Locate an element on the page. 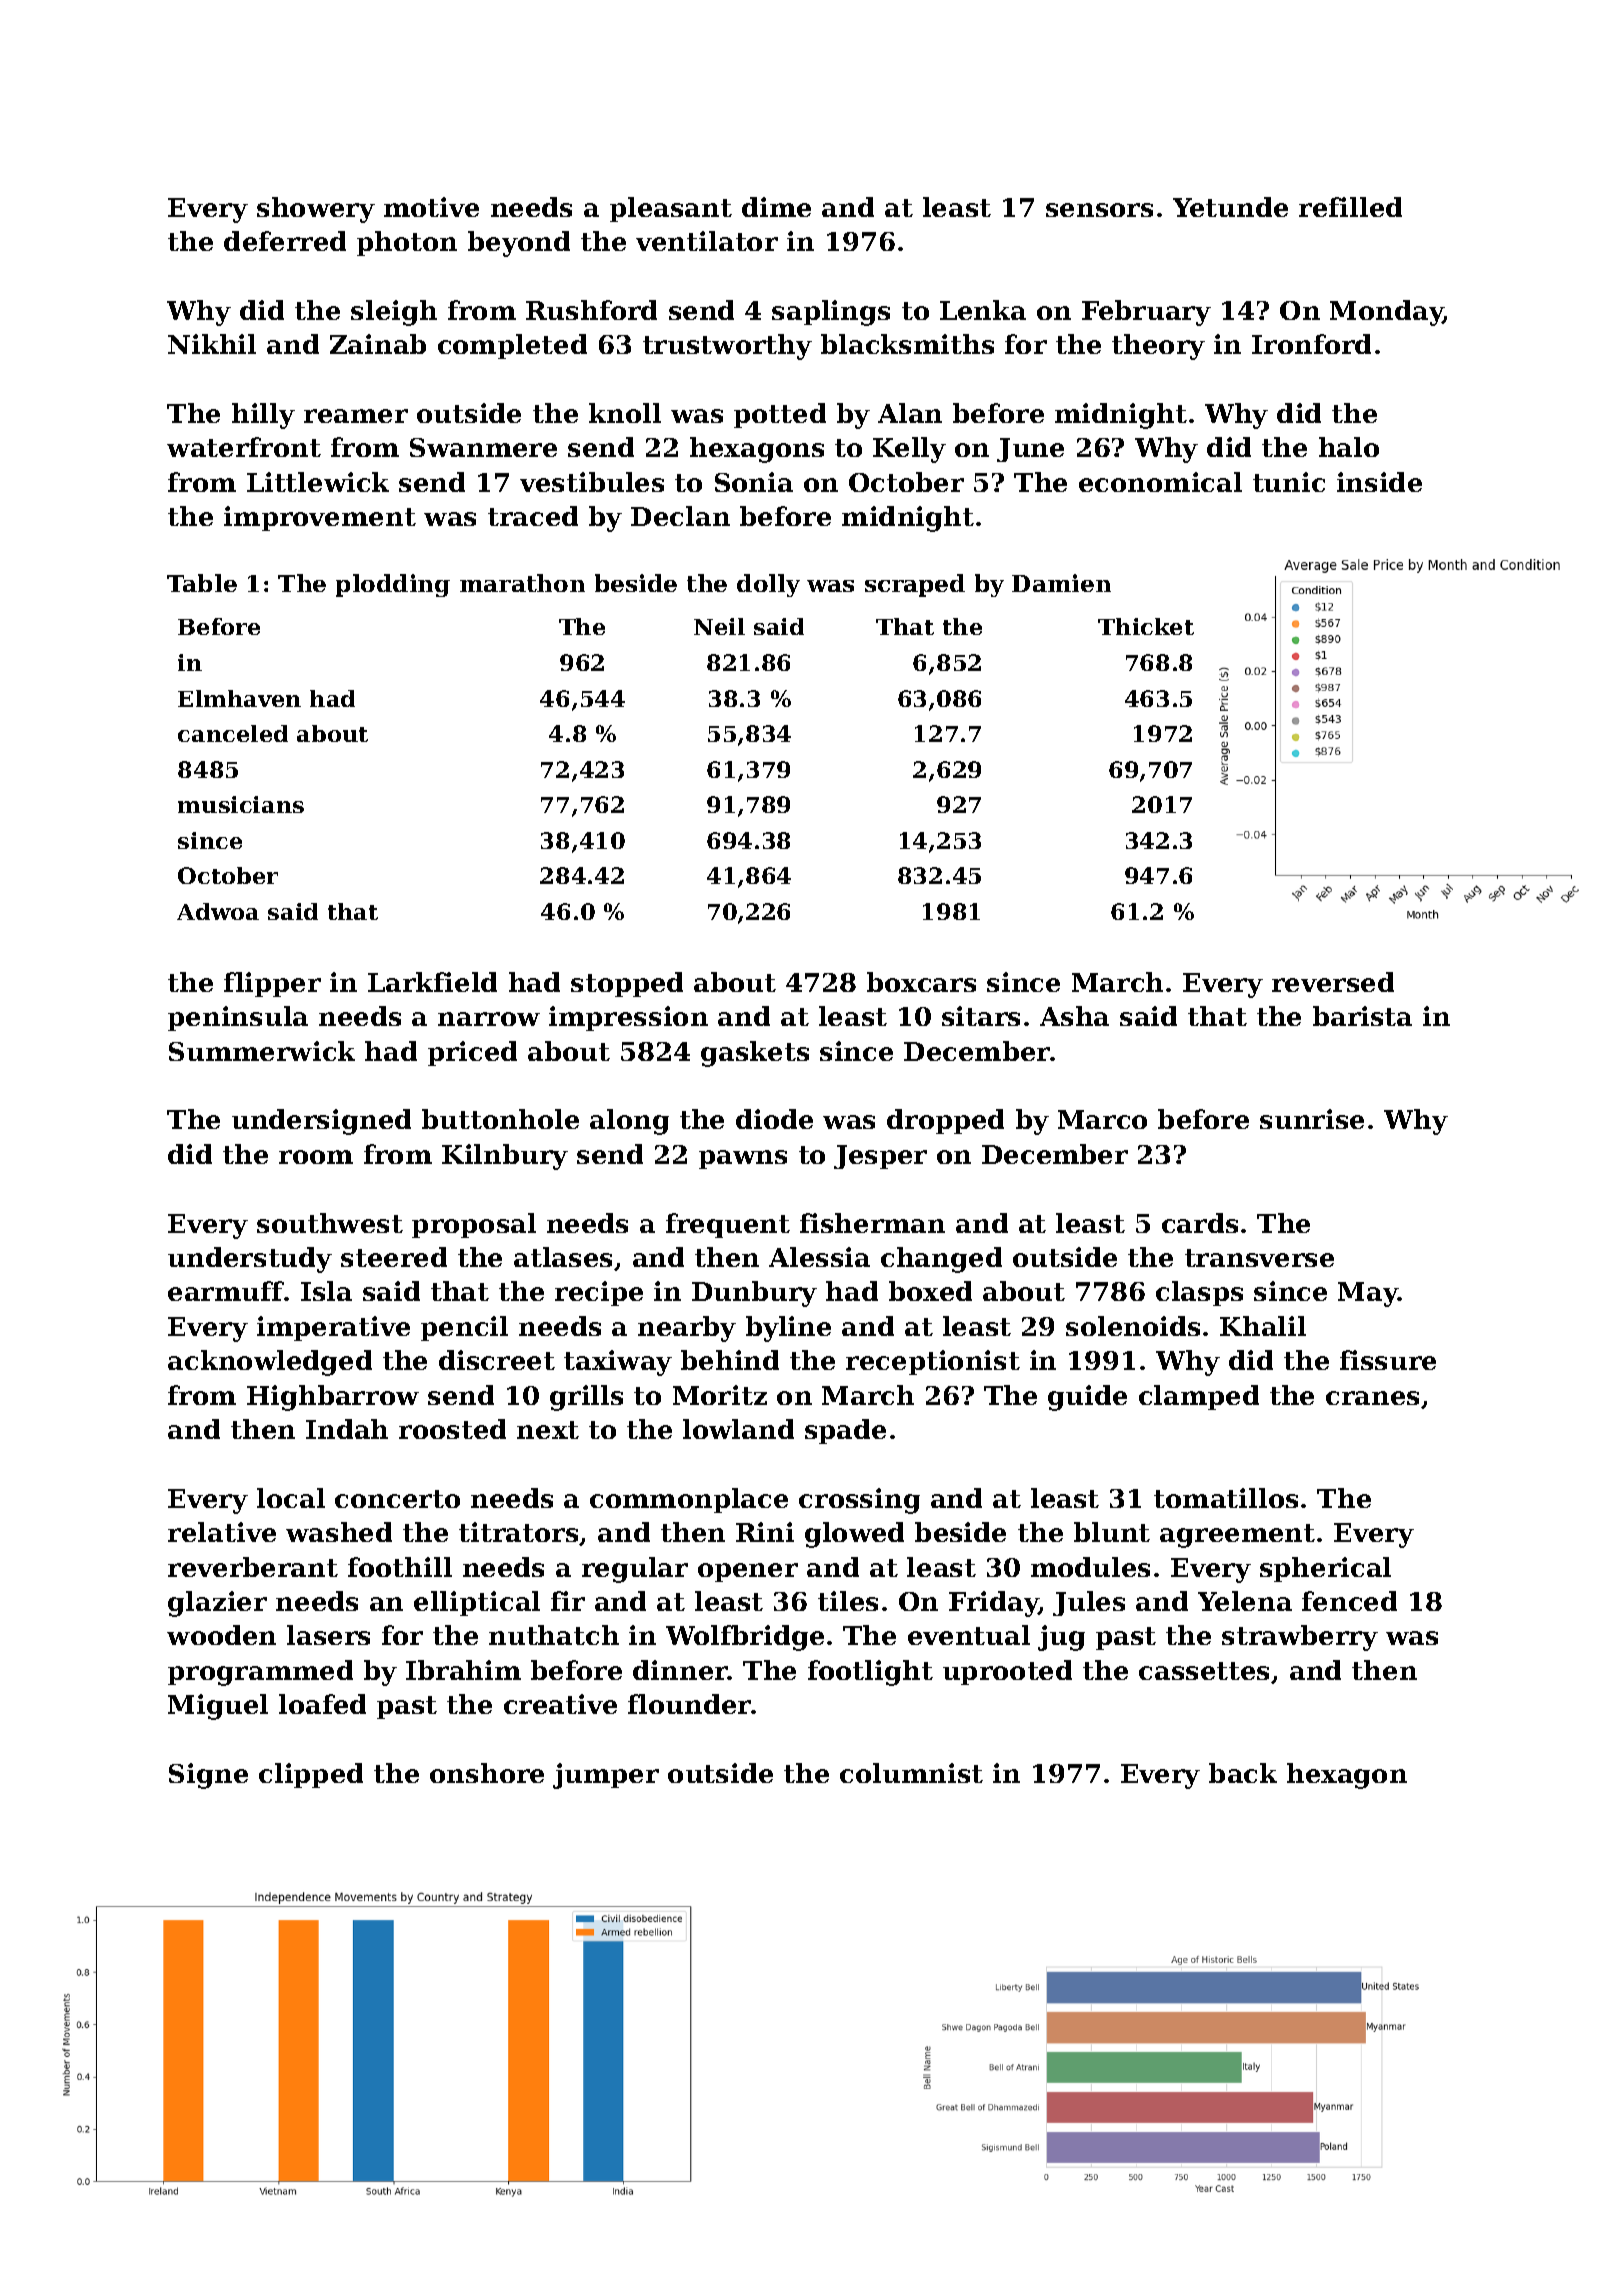 The height and width of the page is (2292, 1620). reversed is located at coordinates (1333, 982).
